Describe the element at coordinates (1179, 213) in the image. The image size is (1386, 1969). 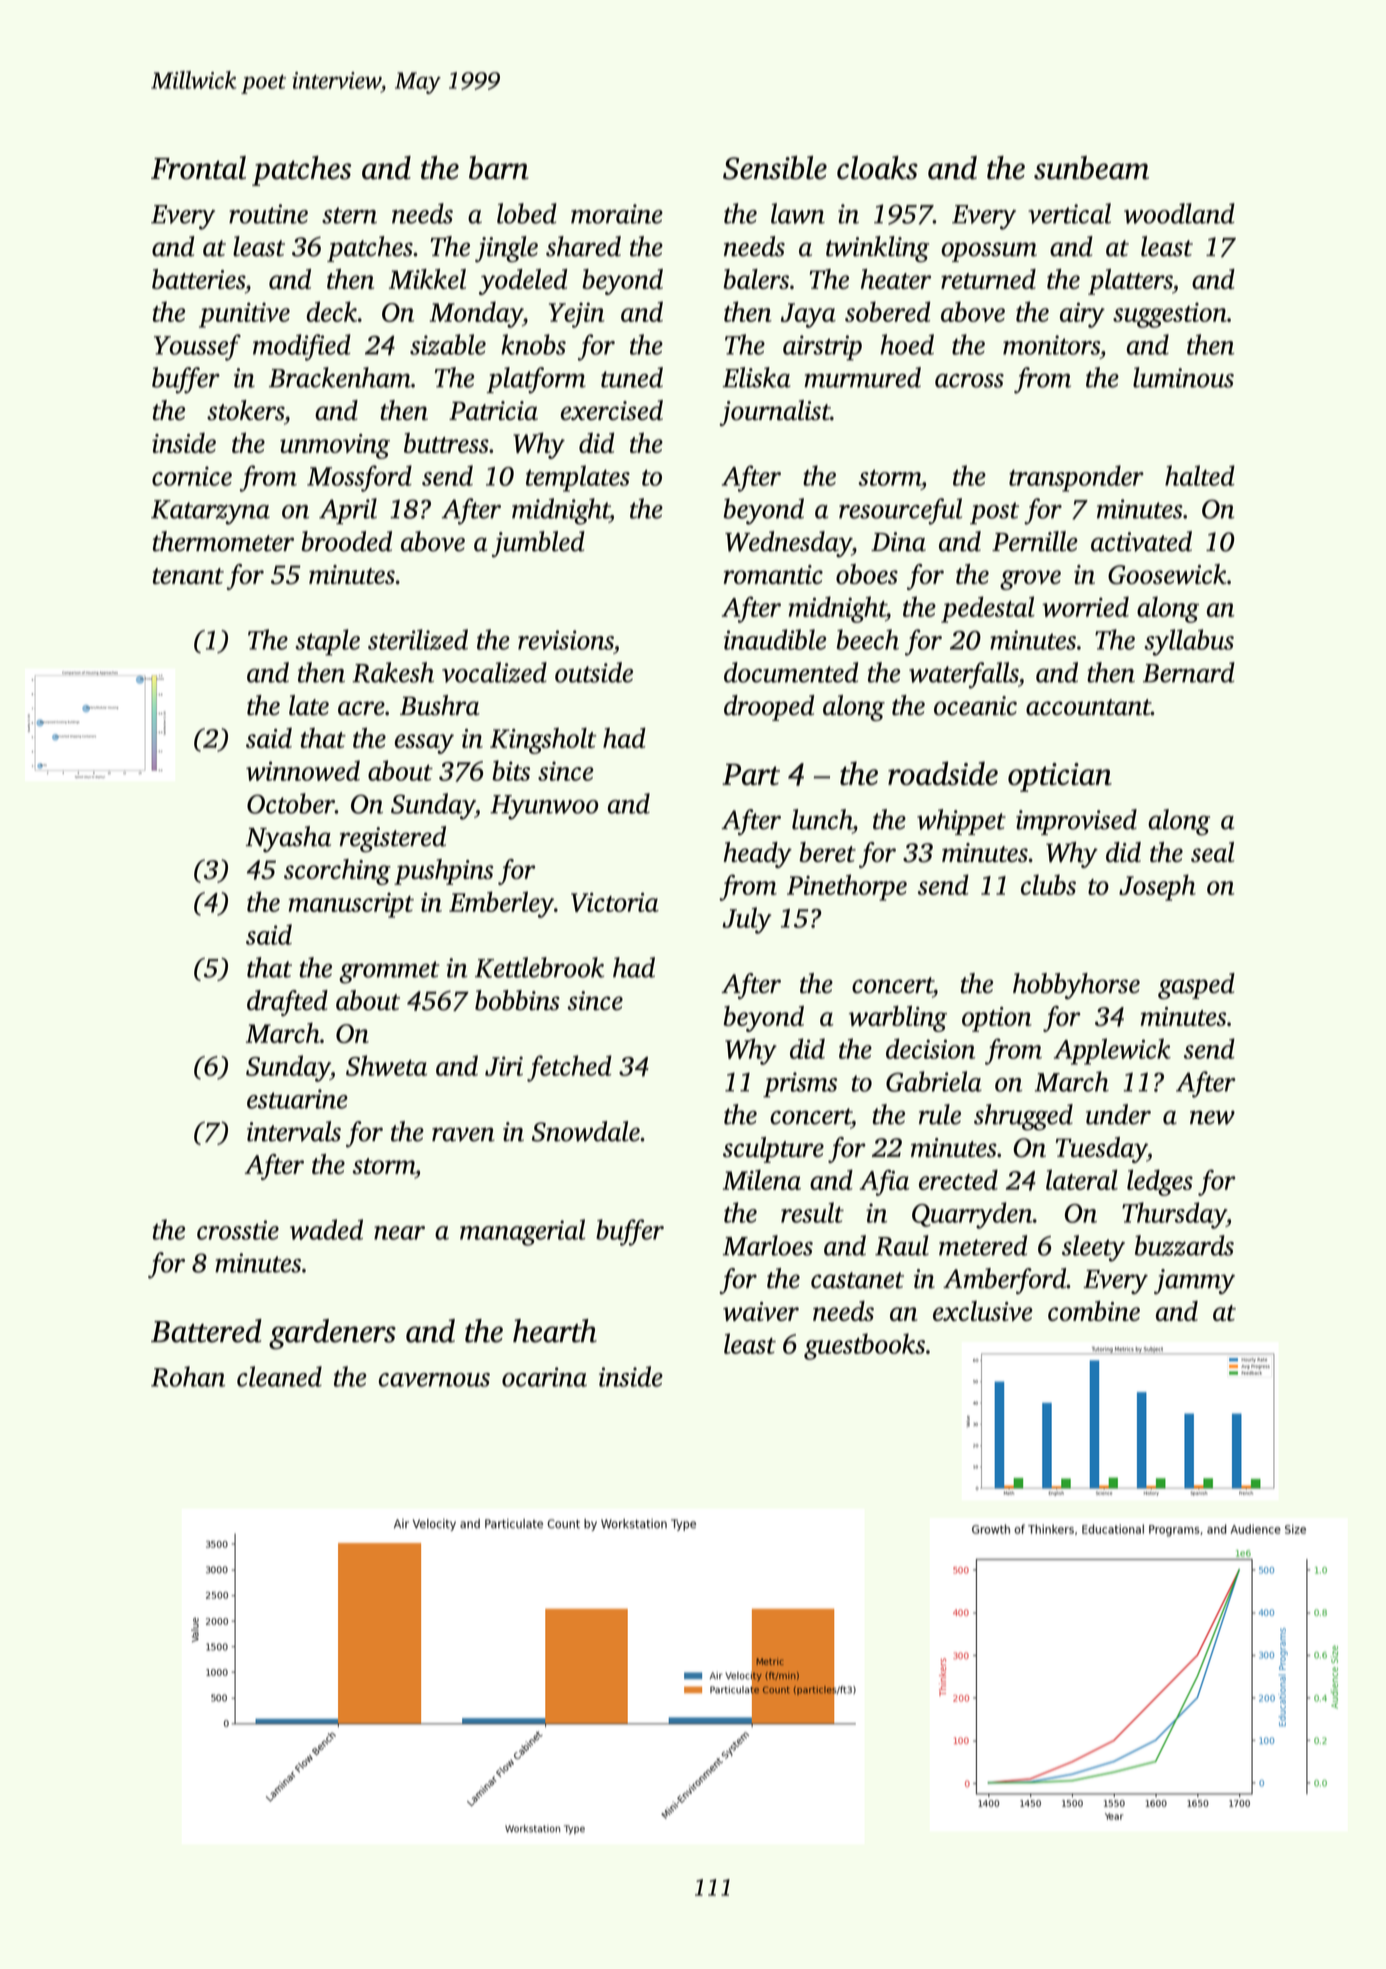
I see `woodland` at that location.
